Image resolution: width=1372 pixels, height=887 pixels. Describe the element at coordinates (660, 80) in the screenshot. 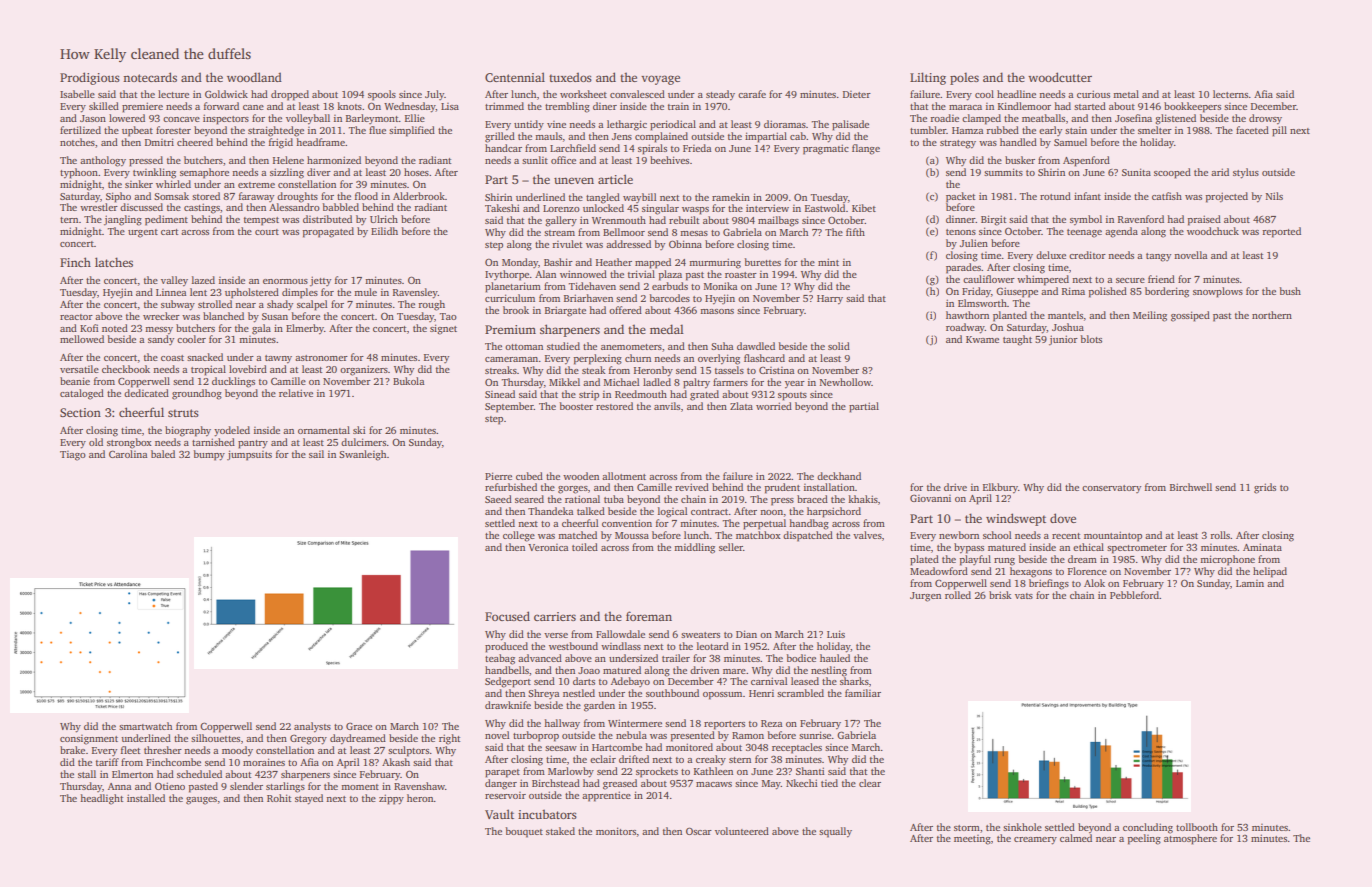

I see `voyage` at that location.
